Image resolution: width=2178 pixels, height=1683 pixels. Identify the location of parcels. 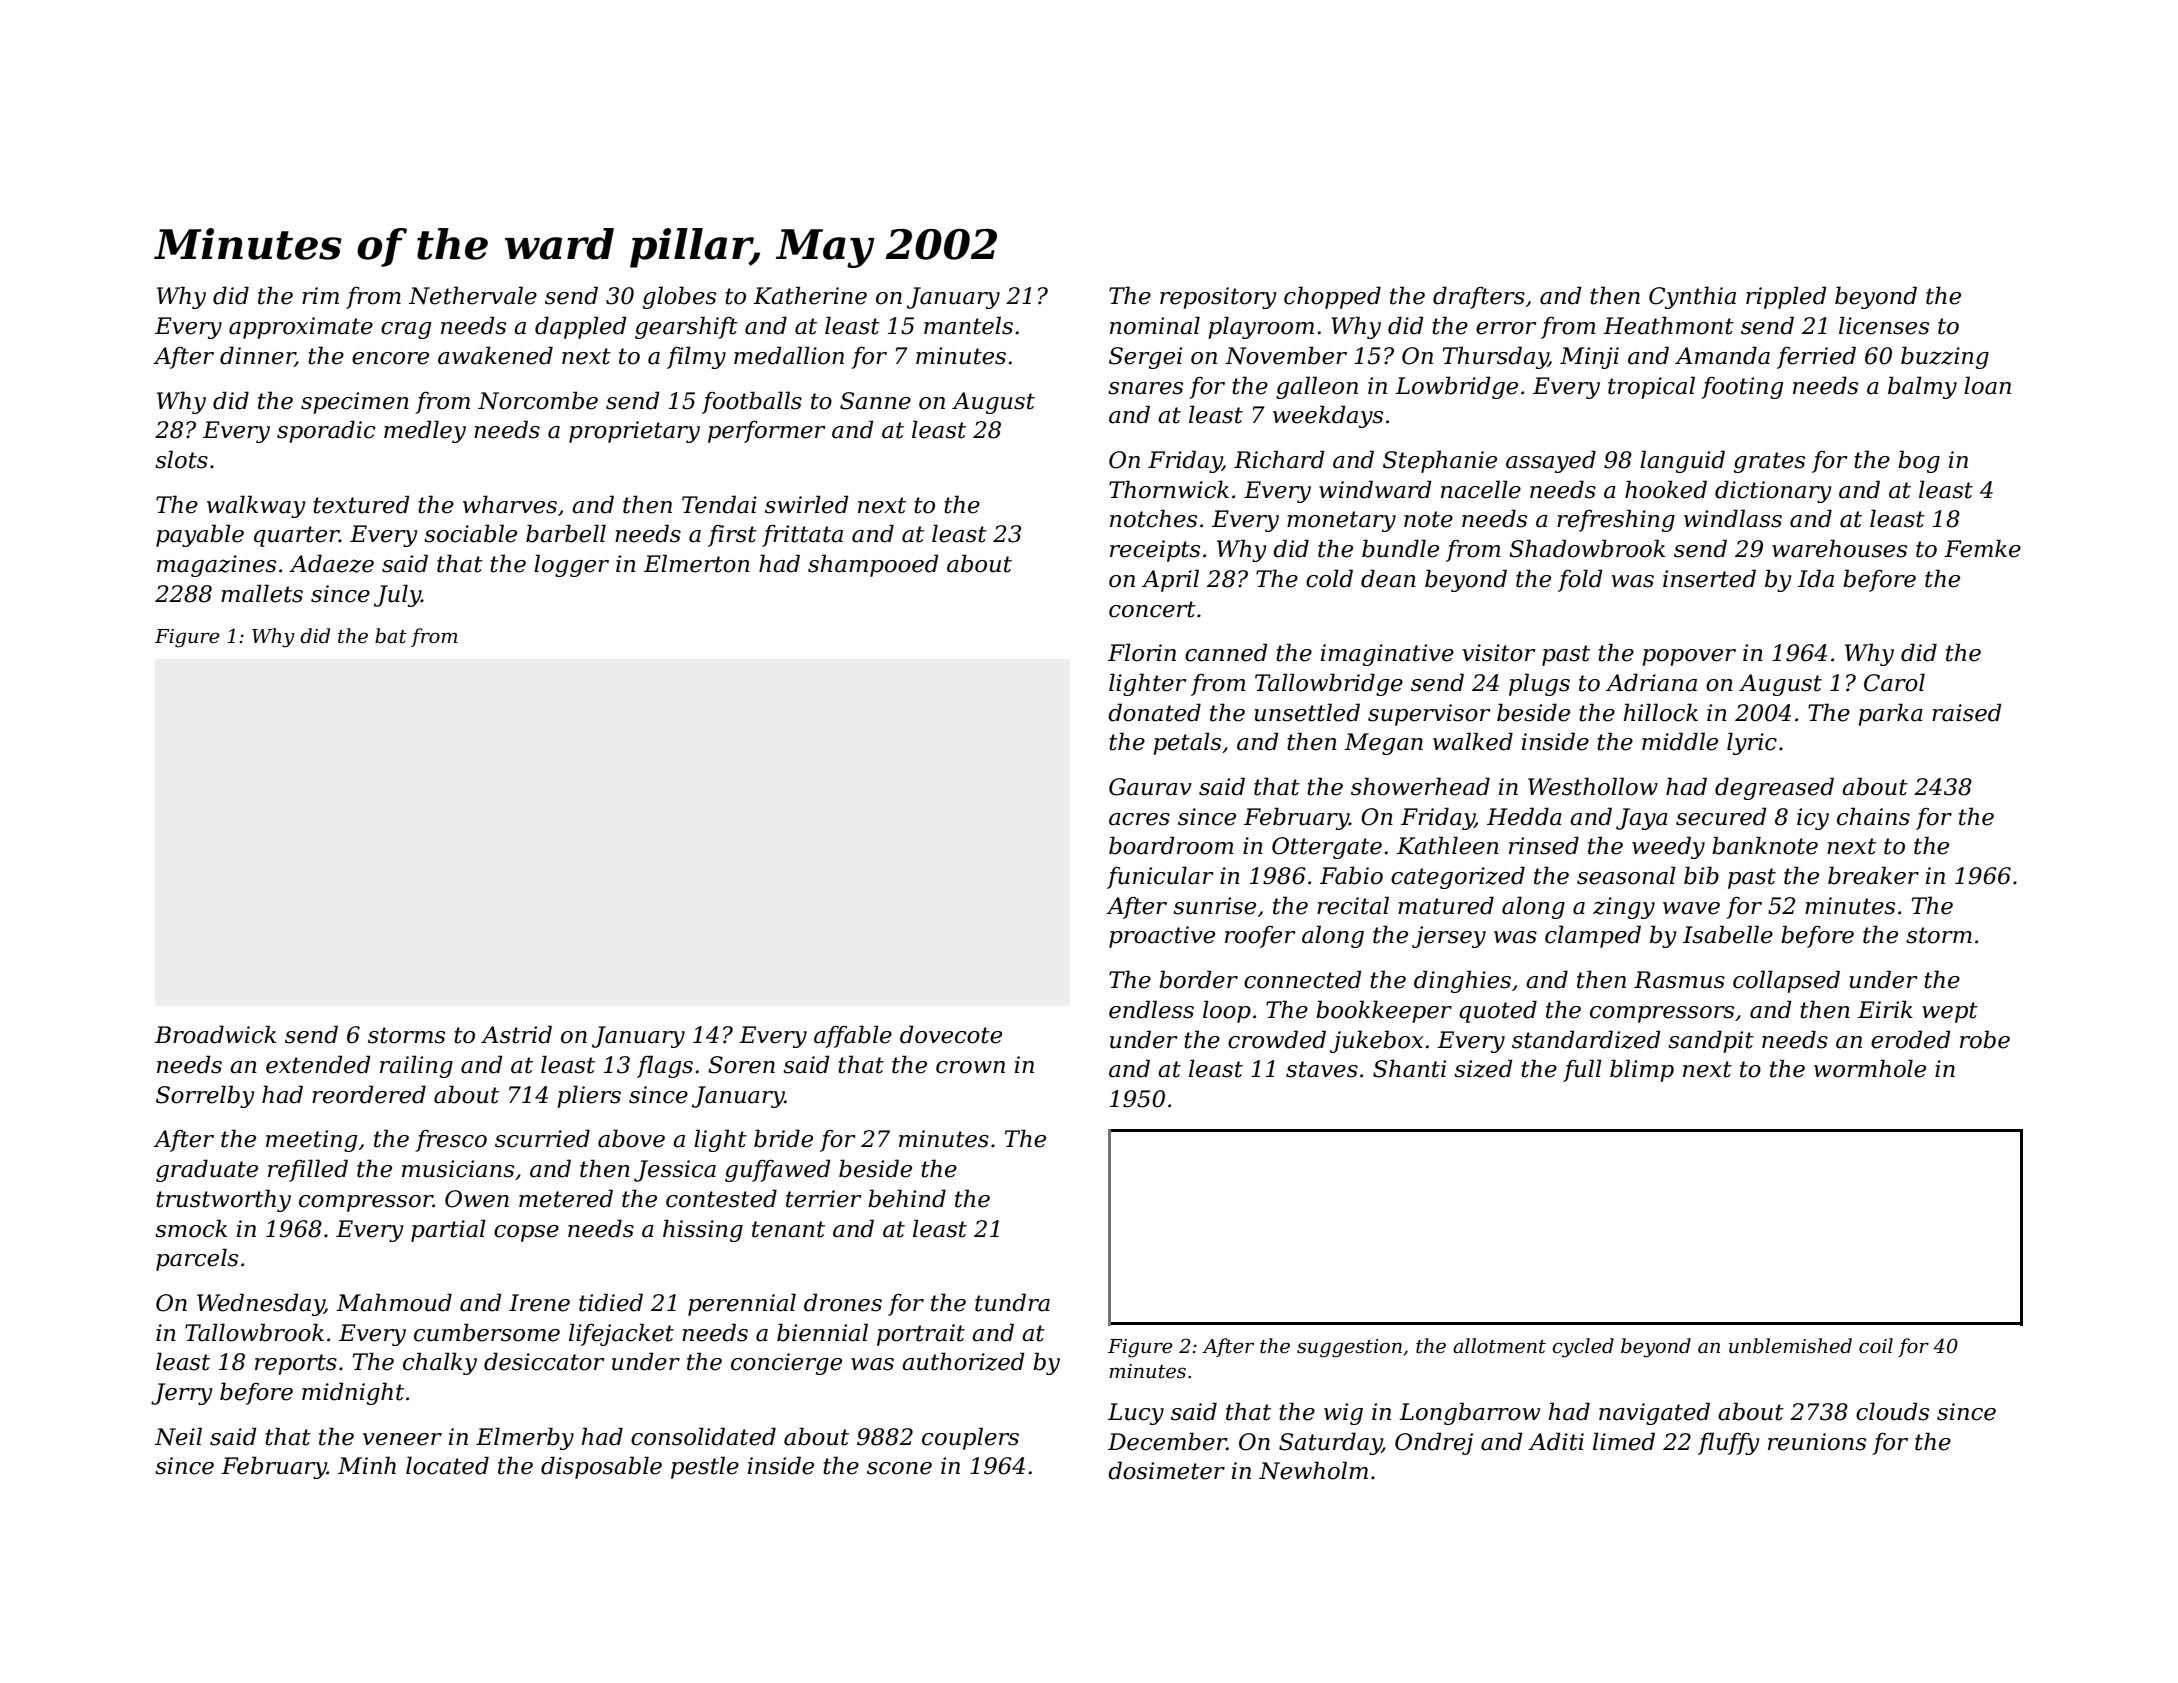
(197, 1259).
